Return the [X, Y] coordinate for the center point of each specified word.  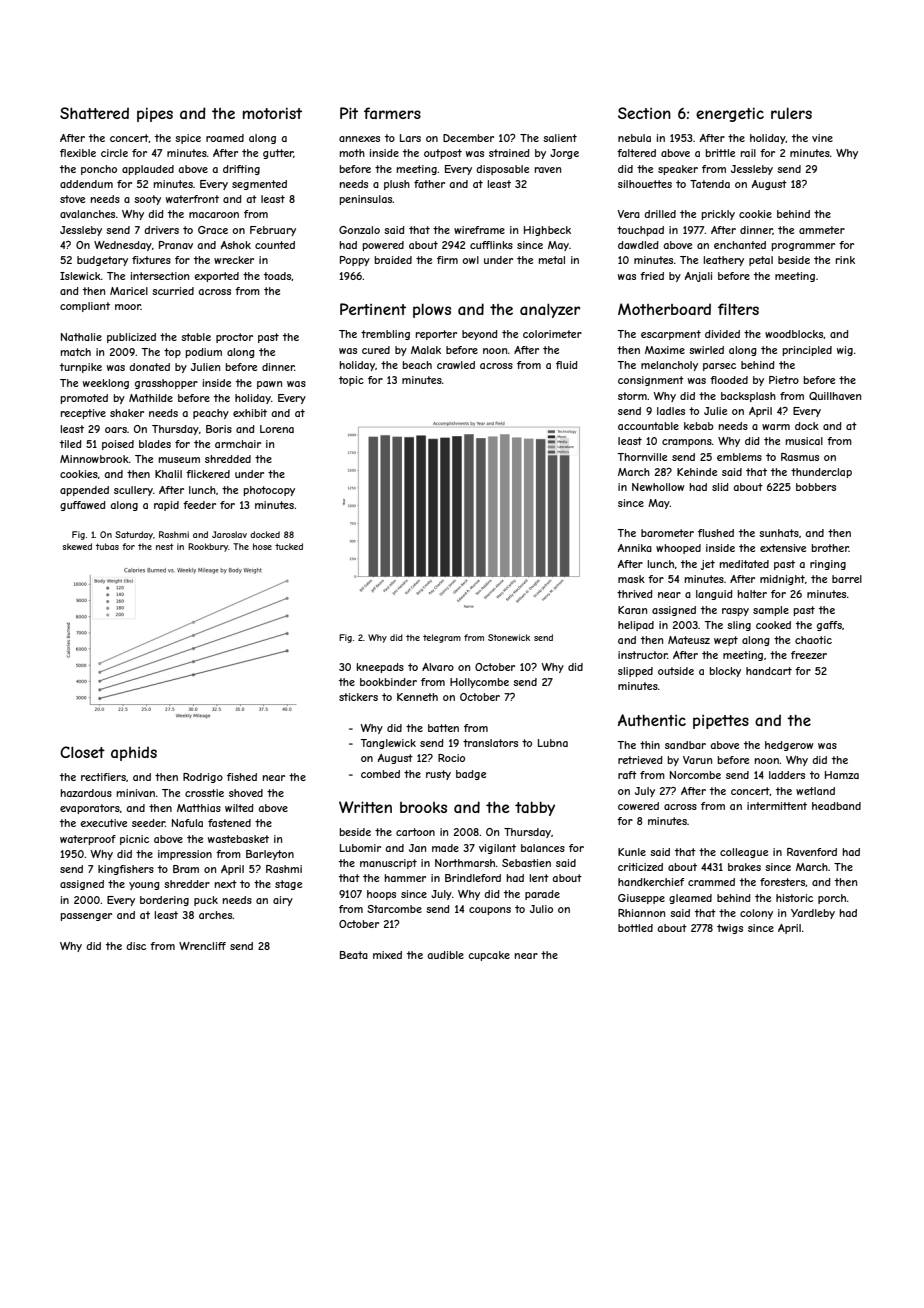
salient [560, 138]
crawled [456, 365]
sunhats [779, 533]
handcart [769, 671]
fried [652, 276]
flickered [208, 474]
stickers [358, 697]
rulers [791, 113]
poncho [99, 170]
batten [443, 728]
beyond [480, 335]
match [76, 352]
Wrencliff [202, 946]
